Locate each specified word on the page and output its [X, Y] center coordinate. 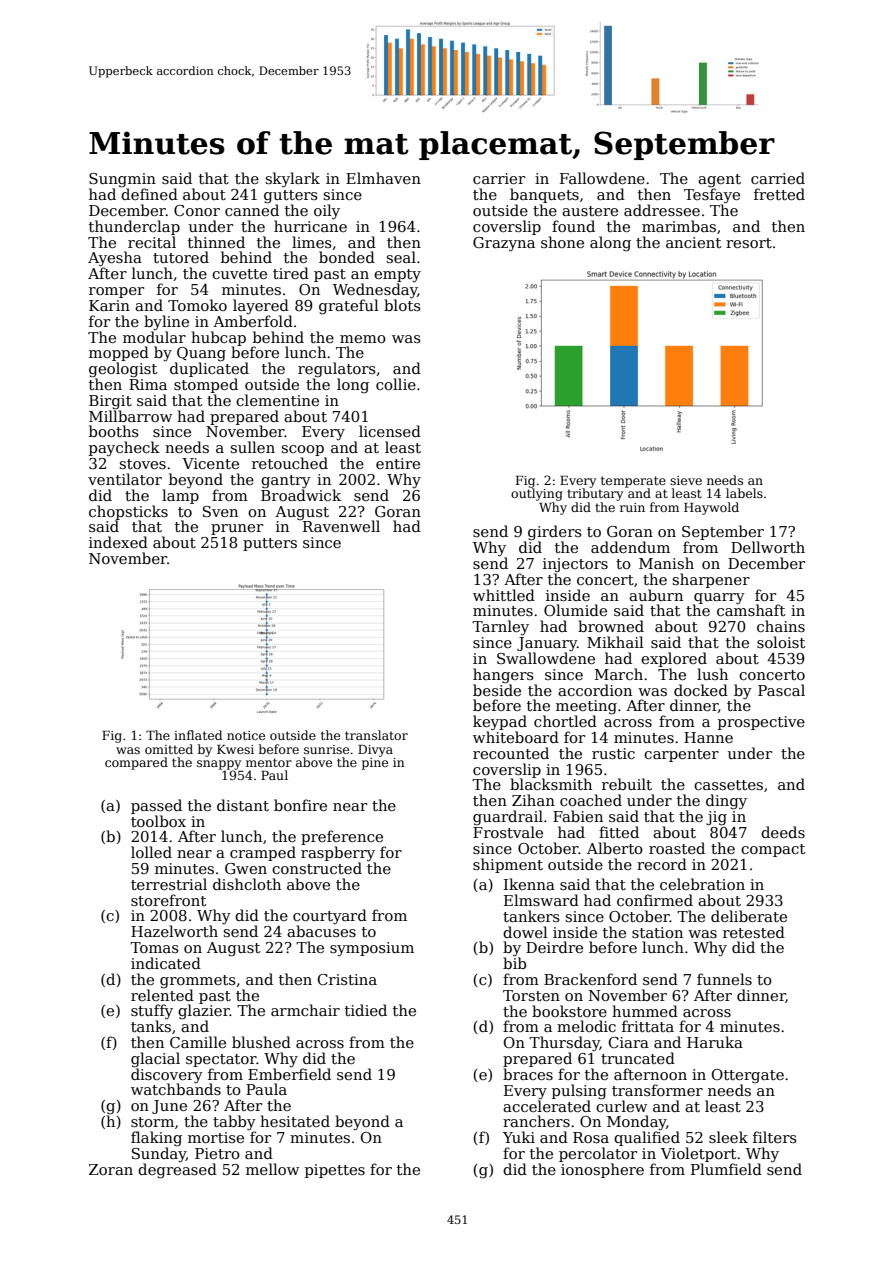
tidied [366, 1010]
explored [674, 659]
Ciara [629, 1042]
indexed [118, 542]
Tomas [154, 947]
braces [528, 1074]
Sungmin [122, 180]
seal [401, 257]
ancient [693, 242]
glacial [155, 1060]
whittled [504, 595]
